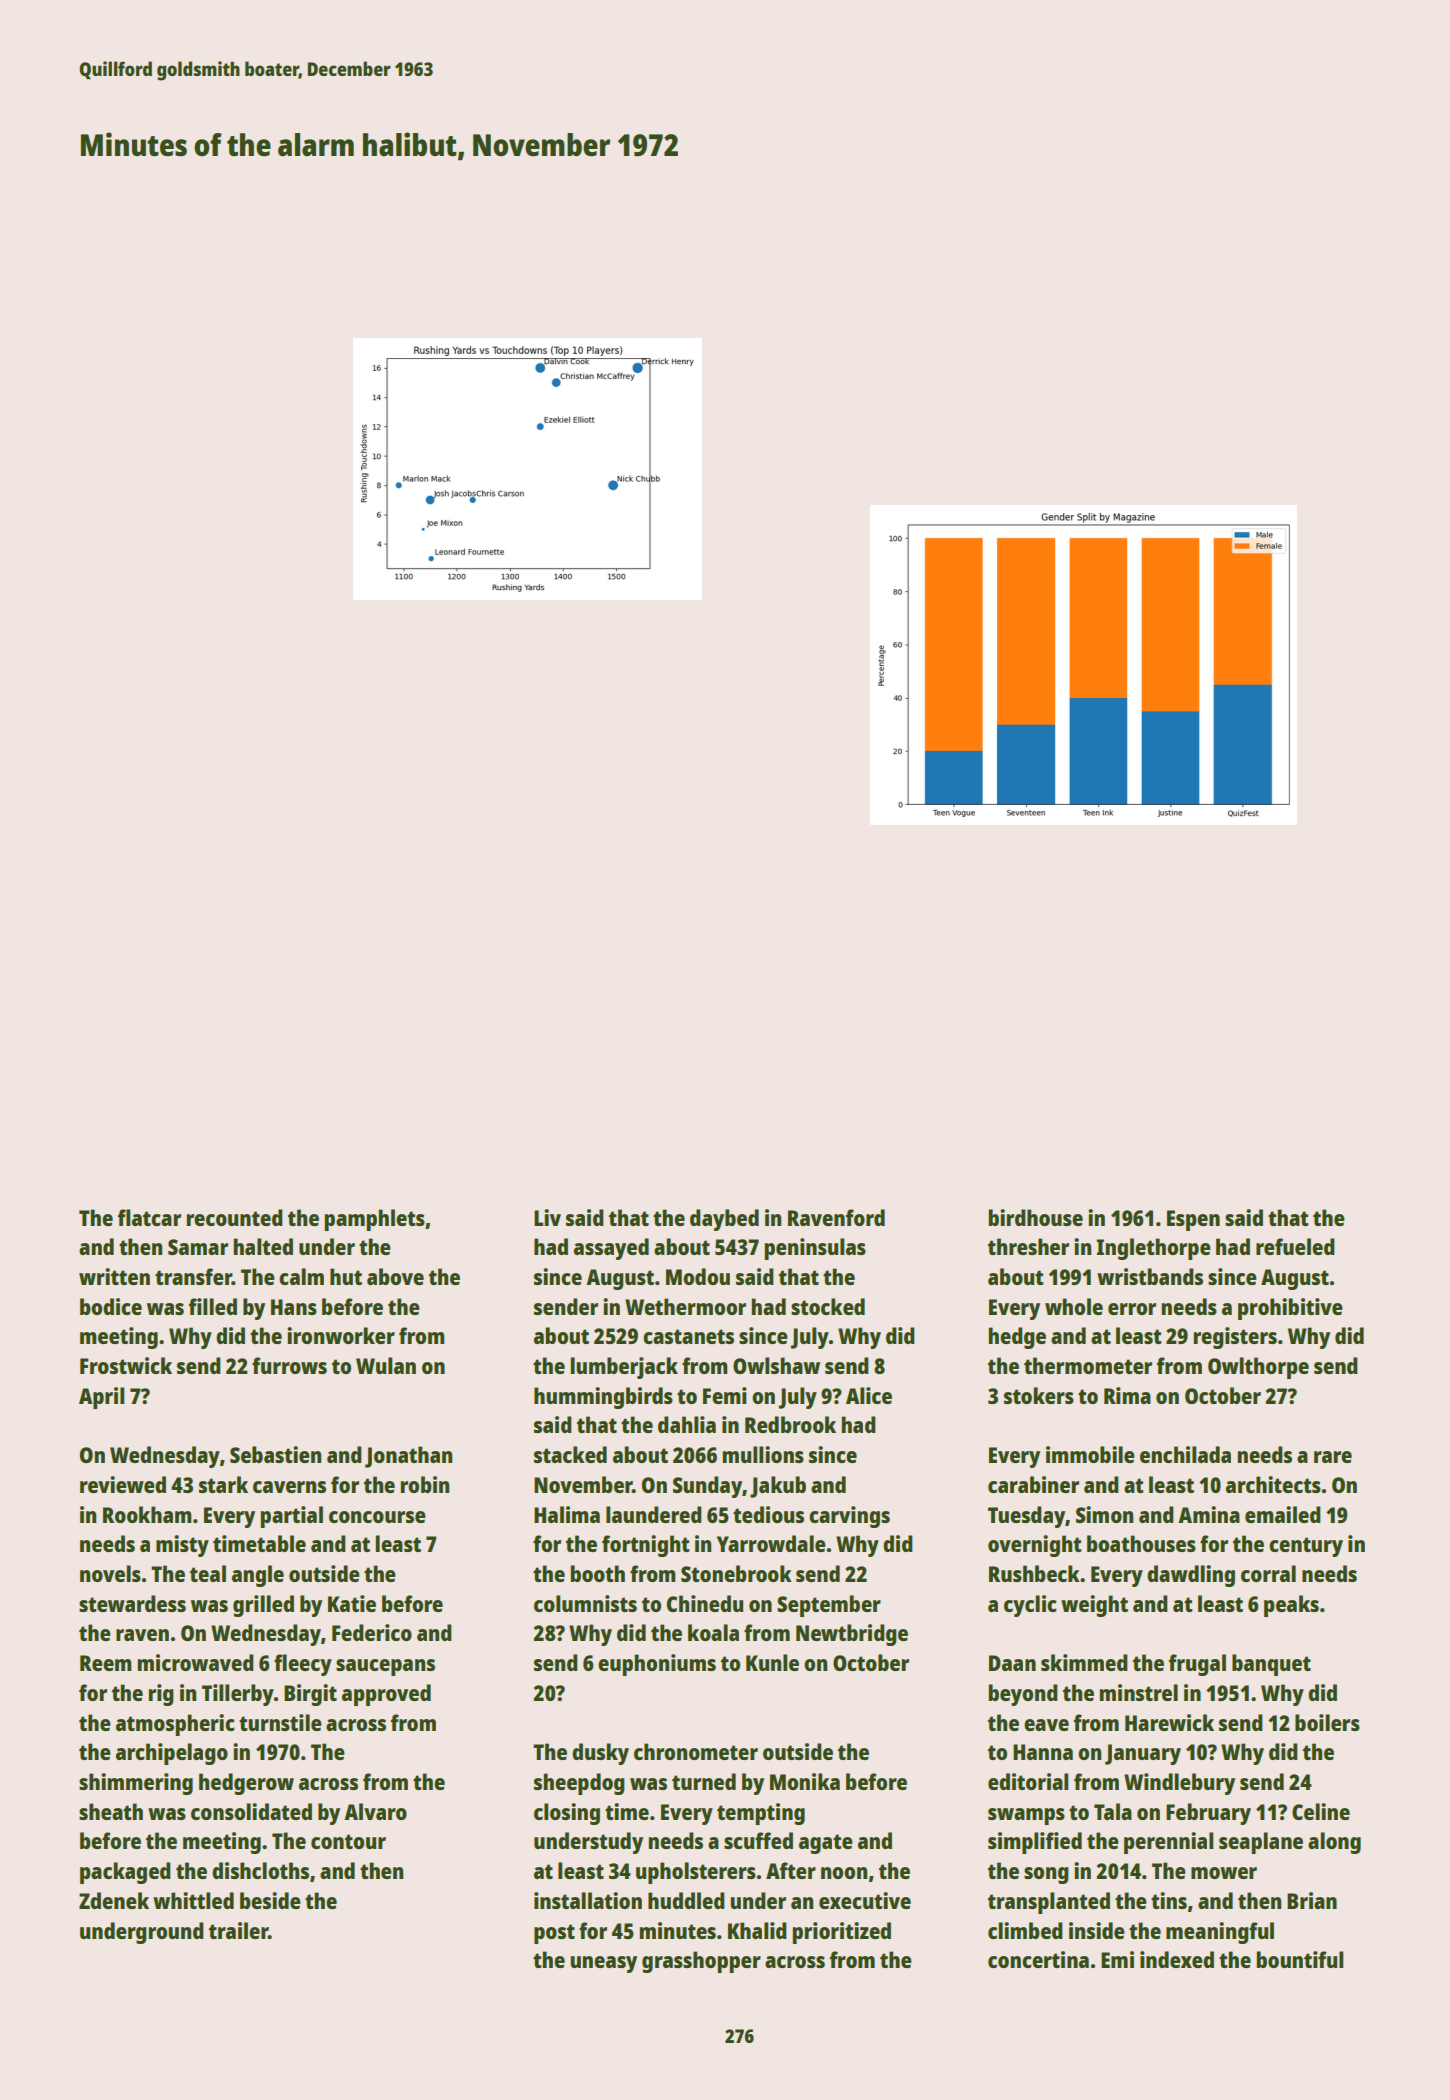  Describe the element at coordinates (705, 1603) in the screenshot. I see `Chinedu` at that location.
